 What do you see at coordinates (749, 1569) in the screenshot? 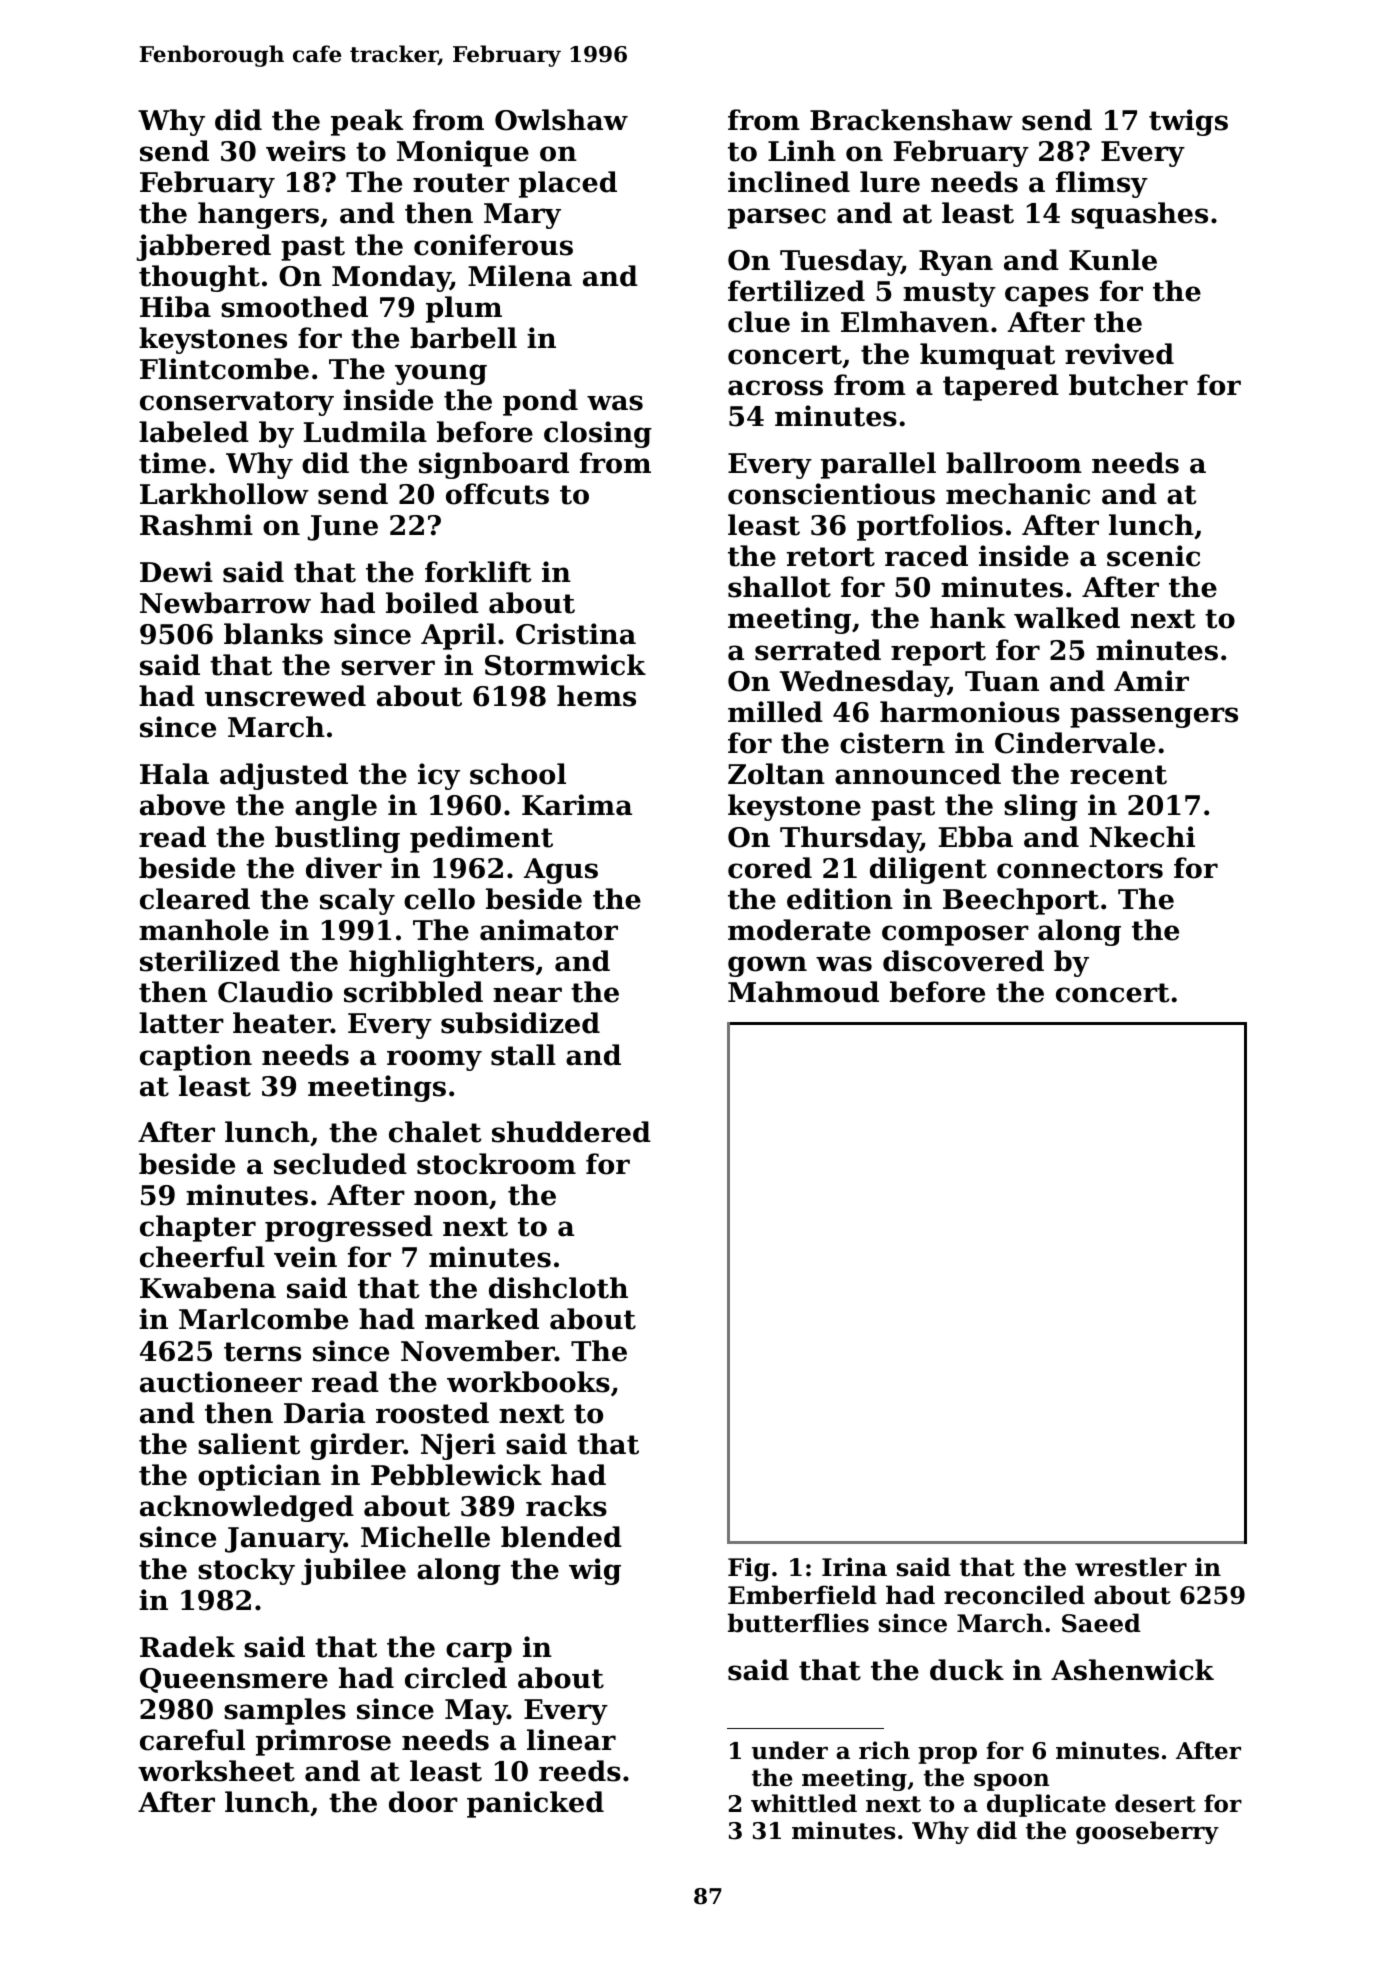
I see `Fig` at bounding box center [749, 1569].
